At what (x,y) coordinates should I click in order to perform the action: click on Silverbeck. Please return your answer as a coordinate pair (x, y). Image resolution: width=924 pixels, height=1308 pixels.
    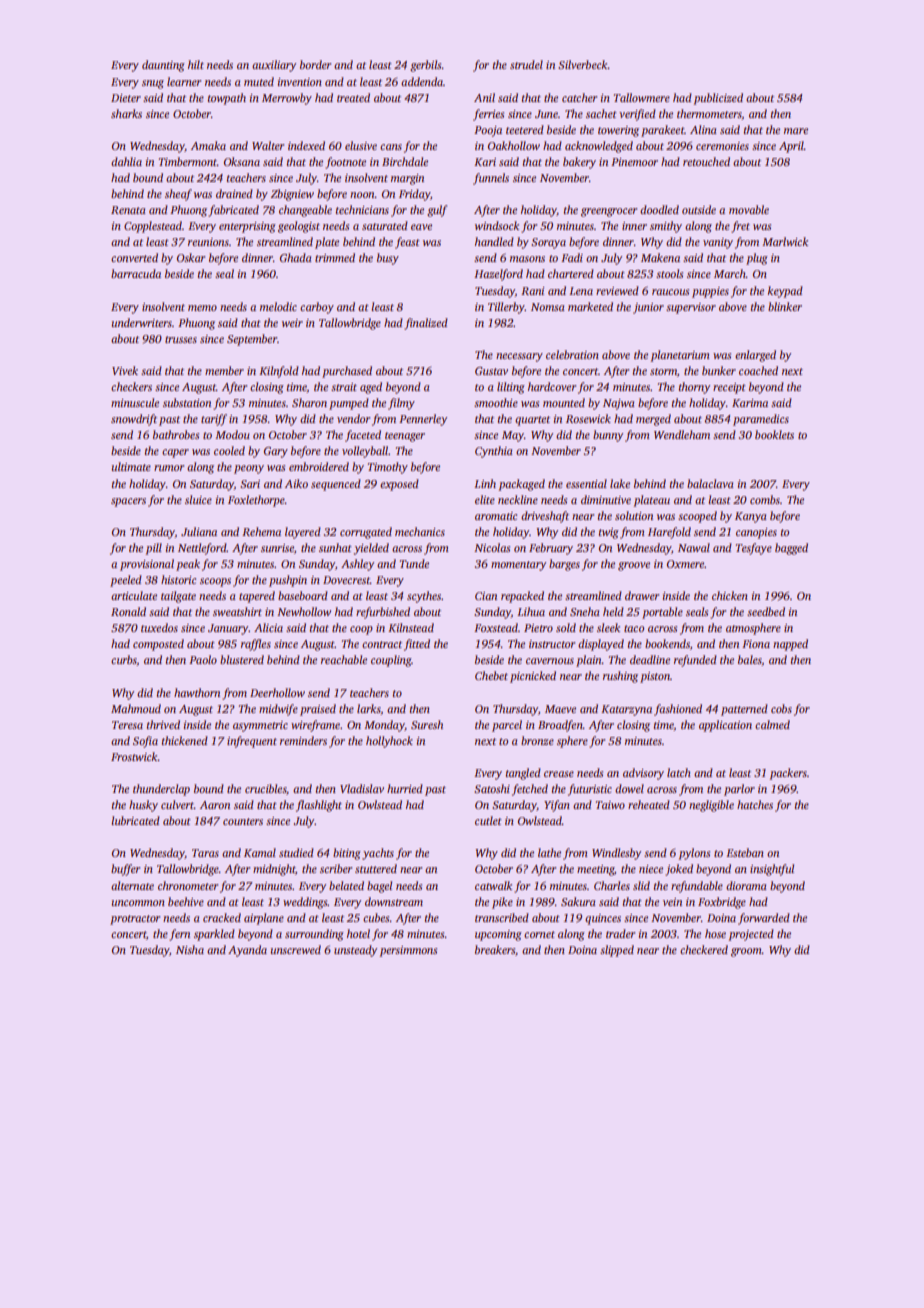
    Looking at the image, I should click on (583, 64).
